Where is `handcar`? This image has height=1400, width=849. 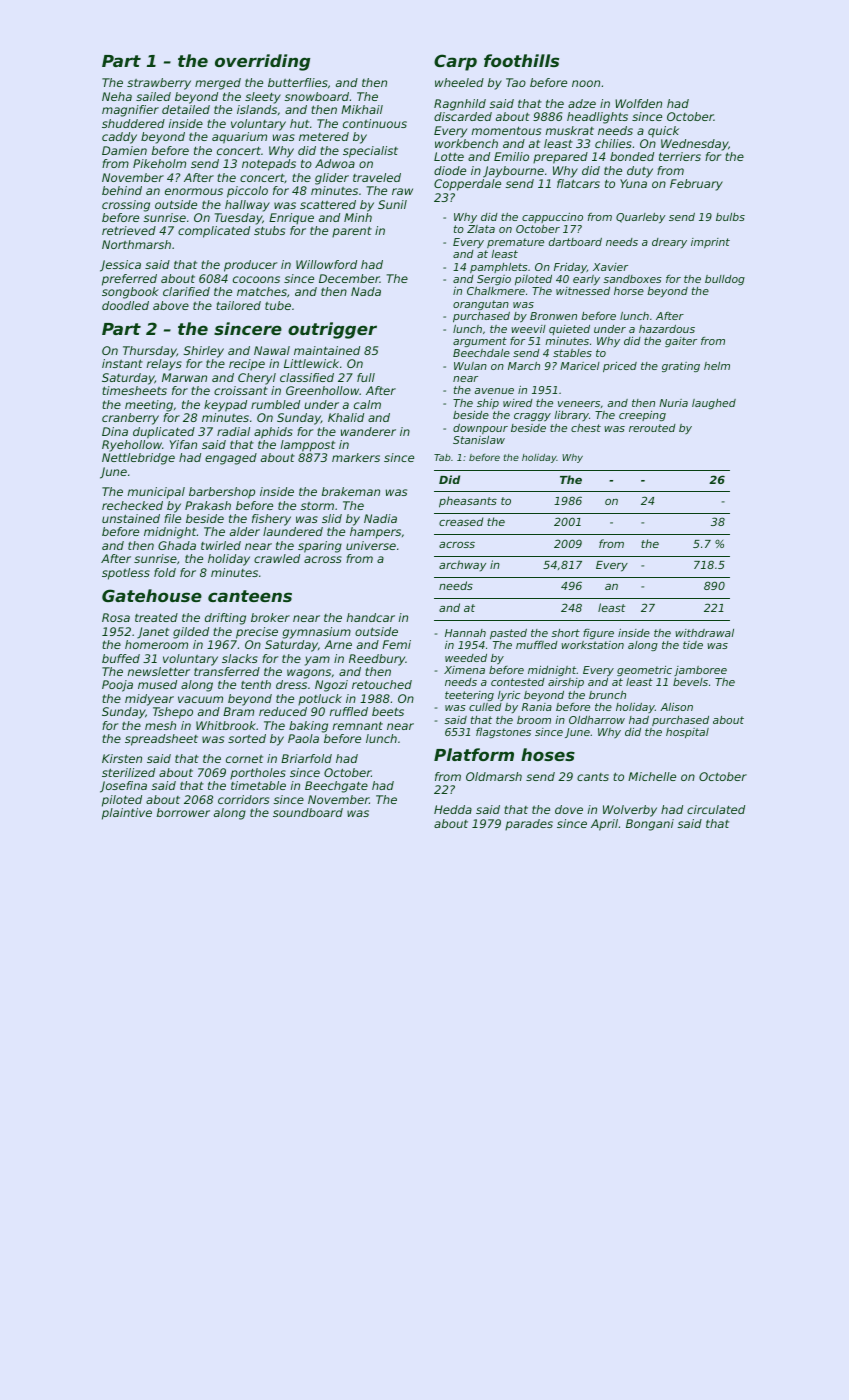 handcar is located at coordinates (371, 617).
